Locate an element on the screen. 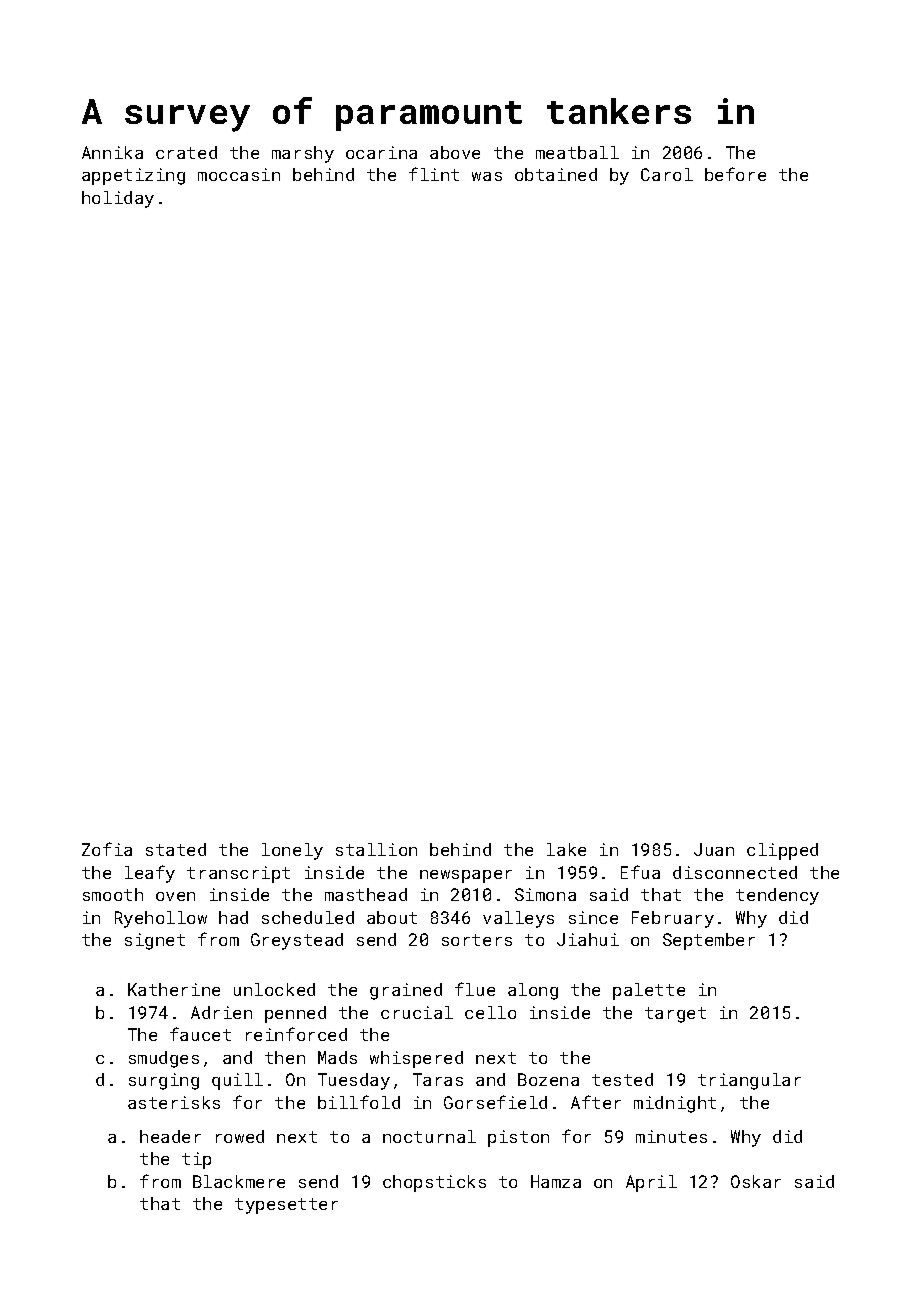  Carol is located at coordinates (667, 174).
